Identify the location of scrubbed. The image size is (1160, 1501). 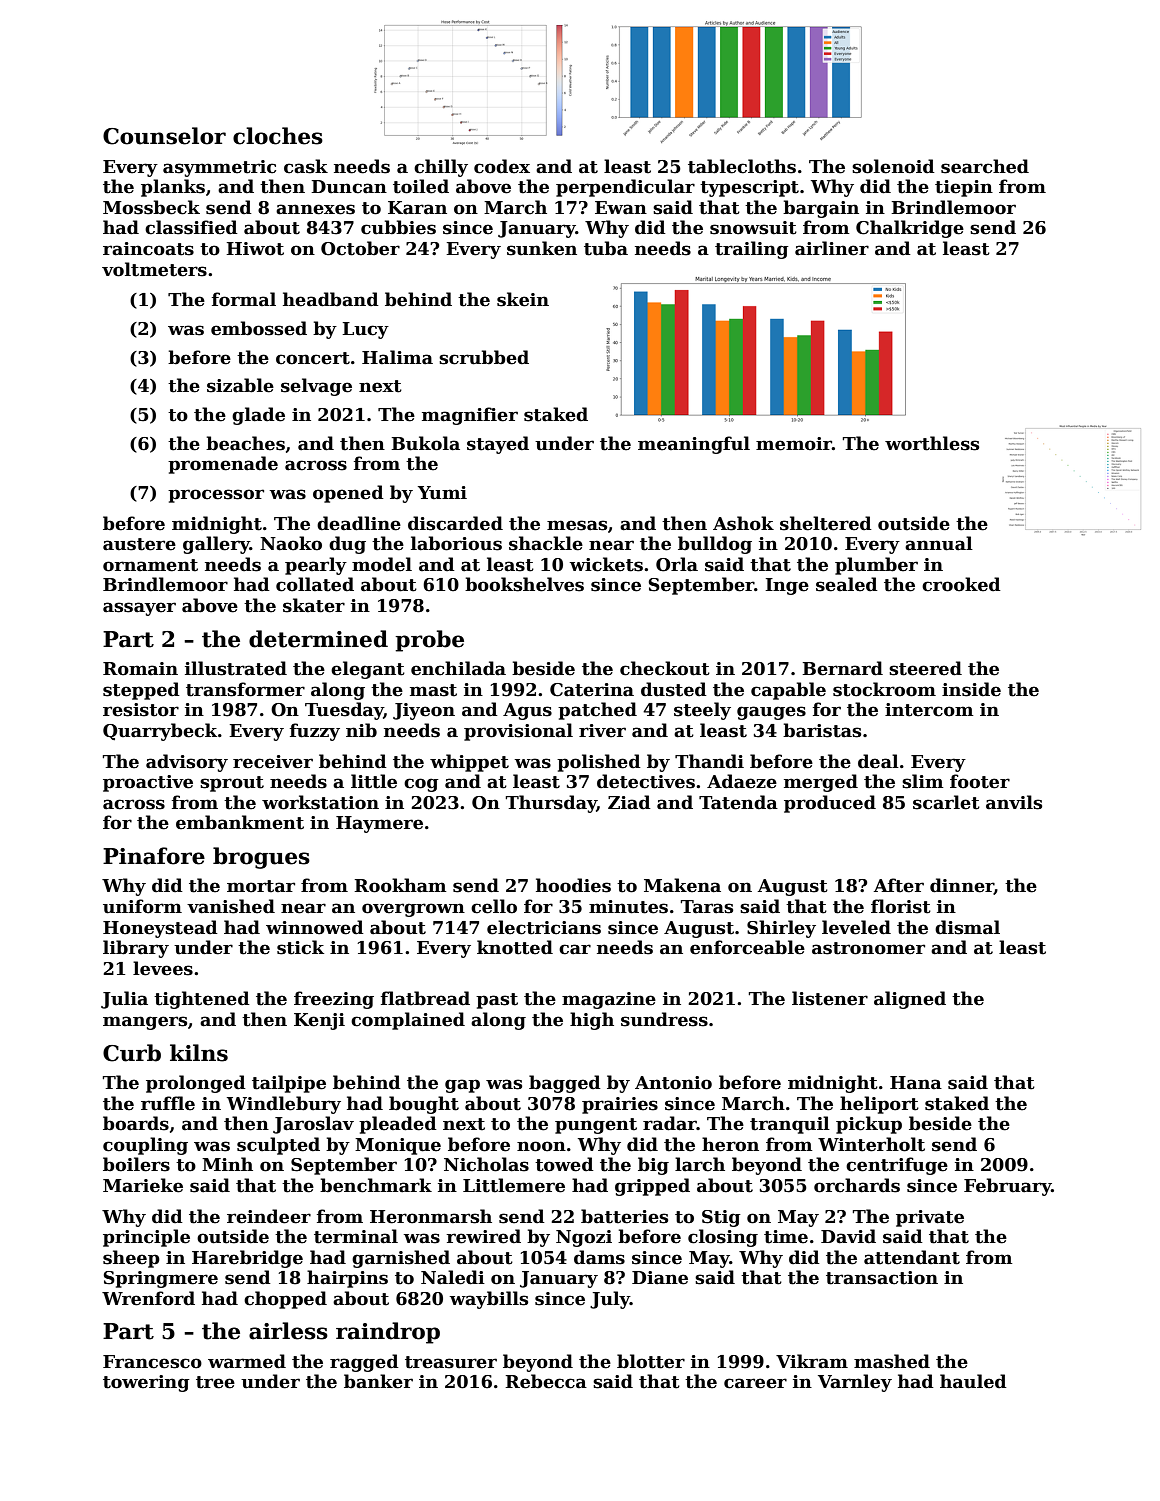
(484, 357).
